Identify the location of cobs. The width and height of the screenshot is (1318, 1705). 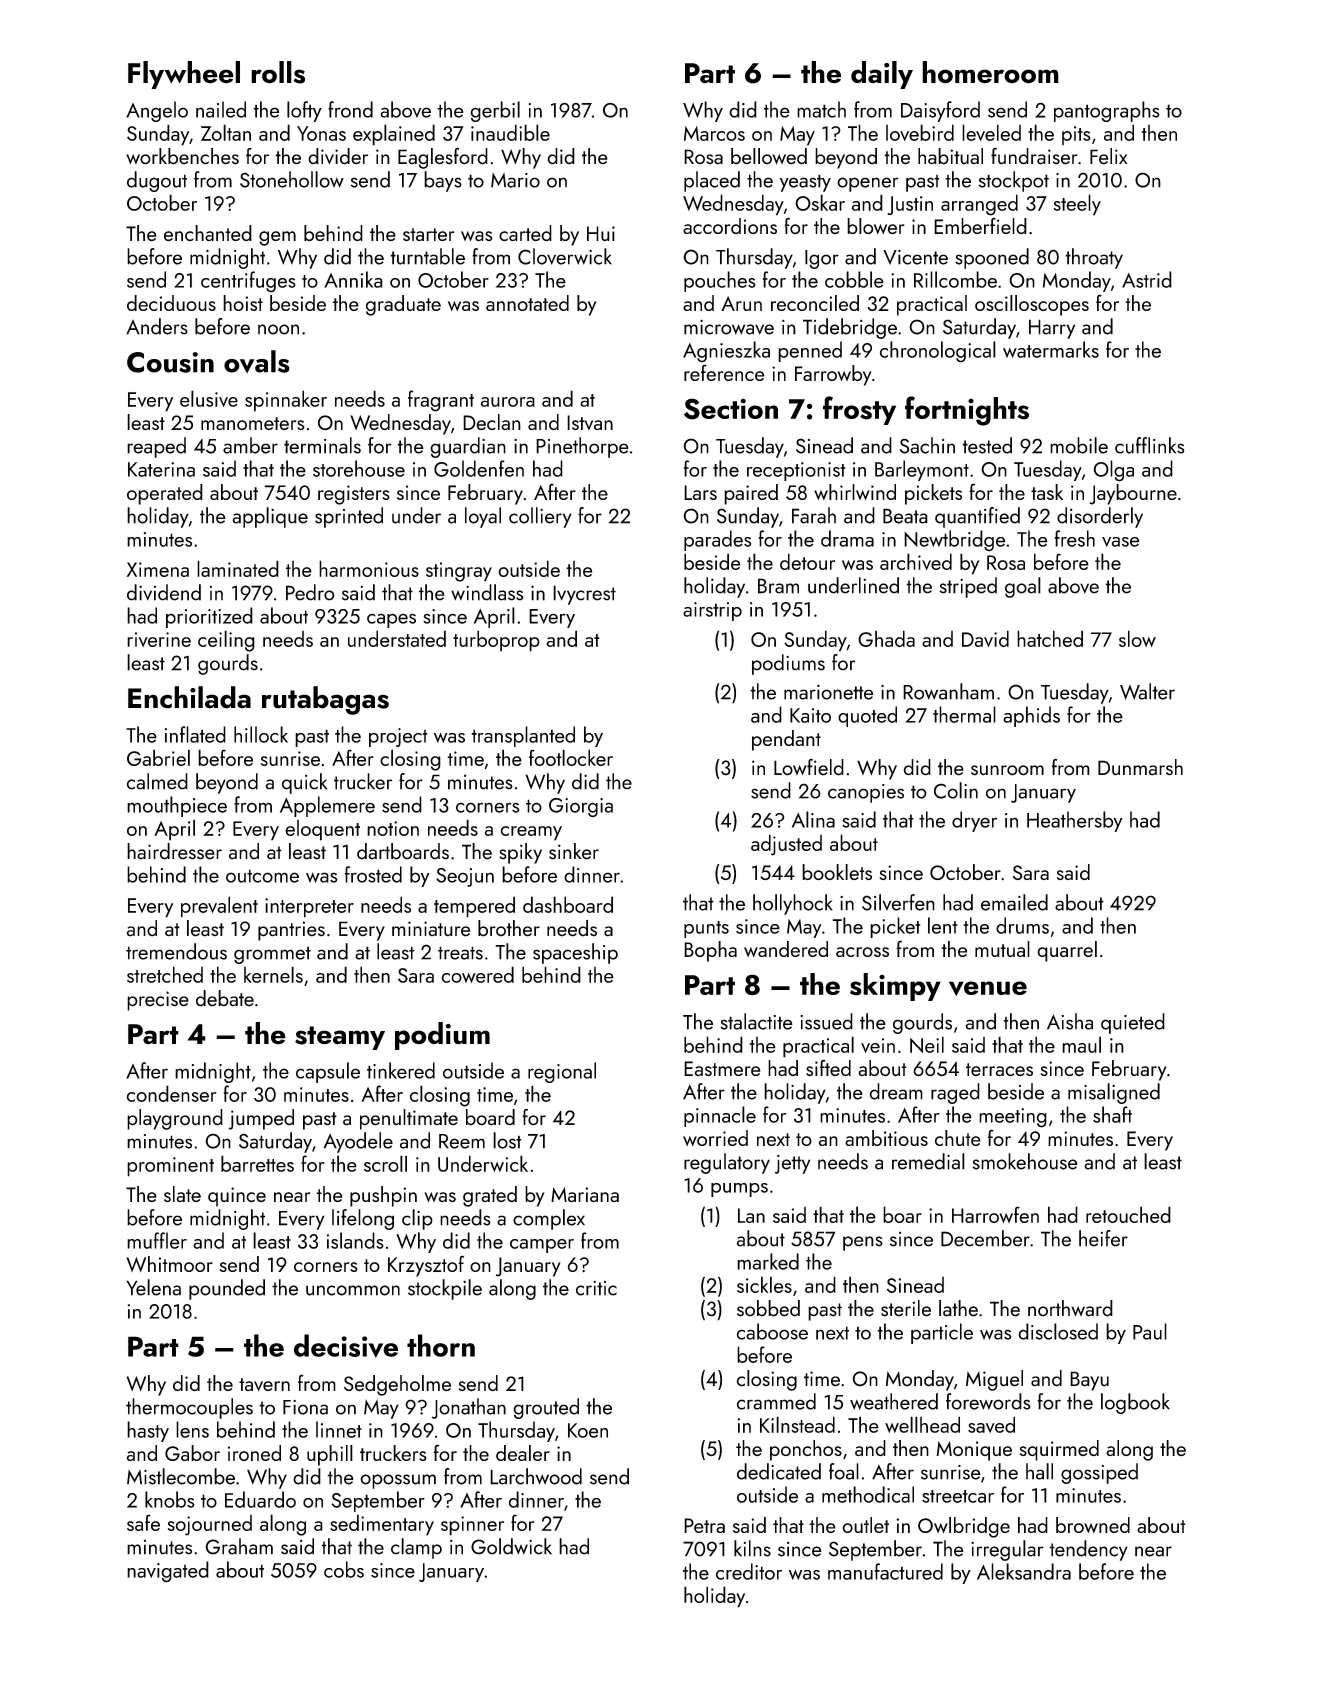
(344, 1569).
